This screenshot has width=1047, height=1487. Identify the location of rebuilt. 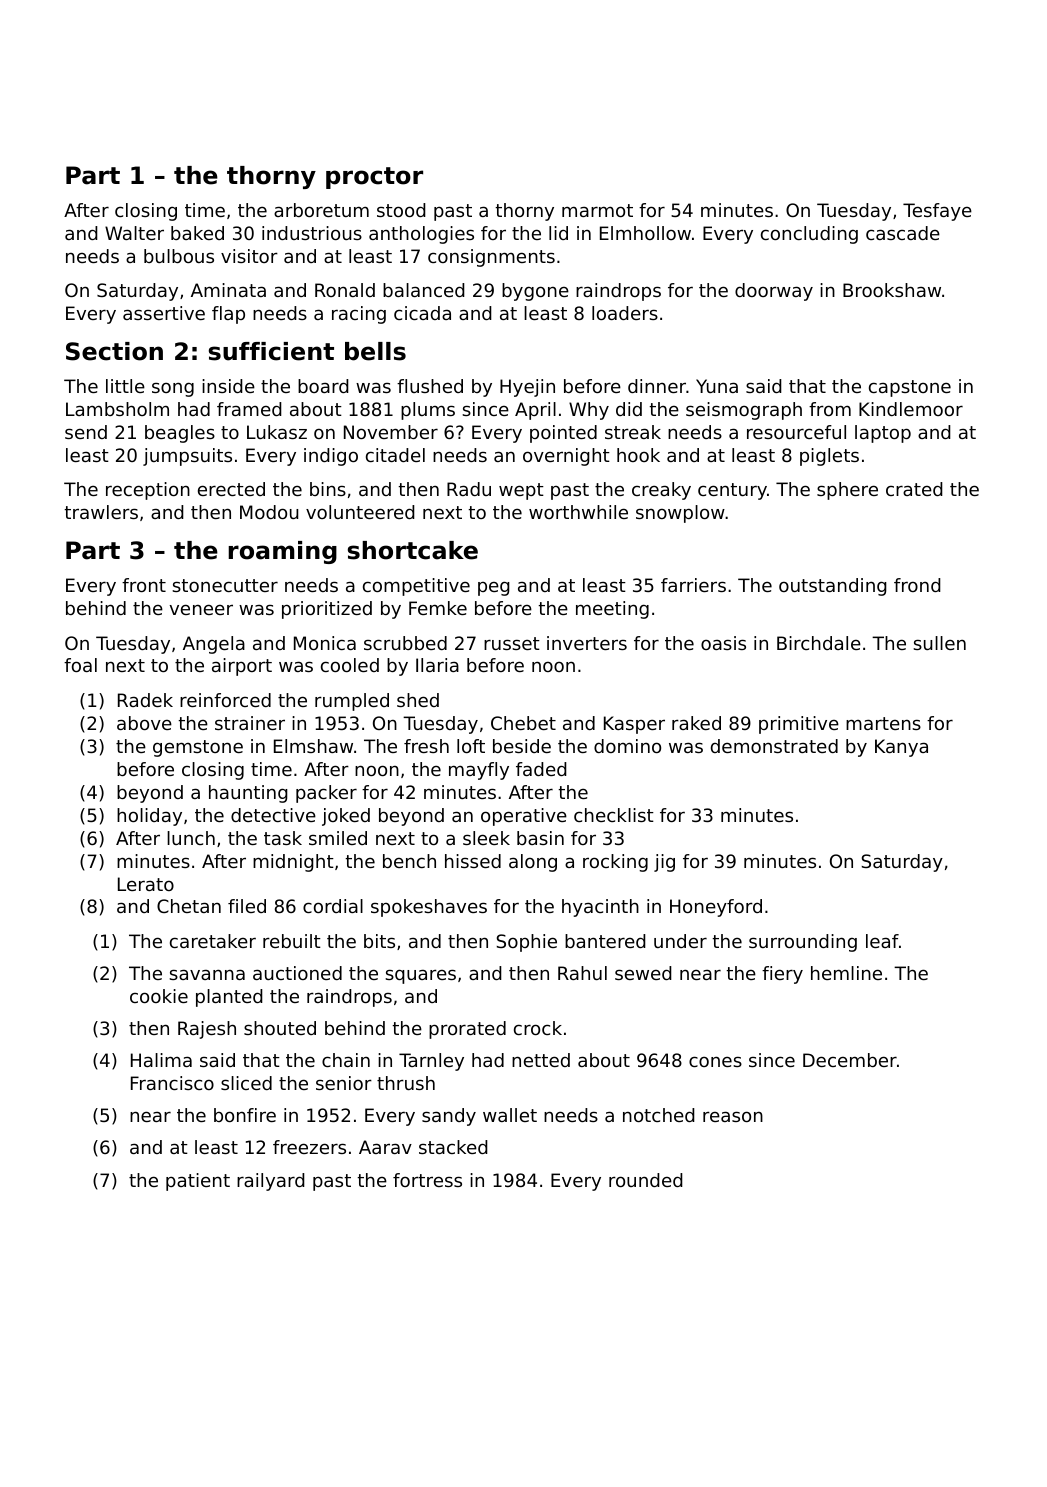
(292, 941).
